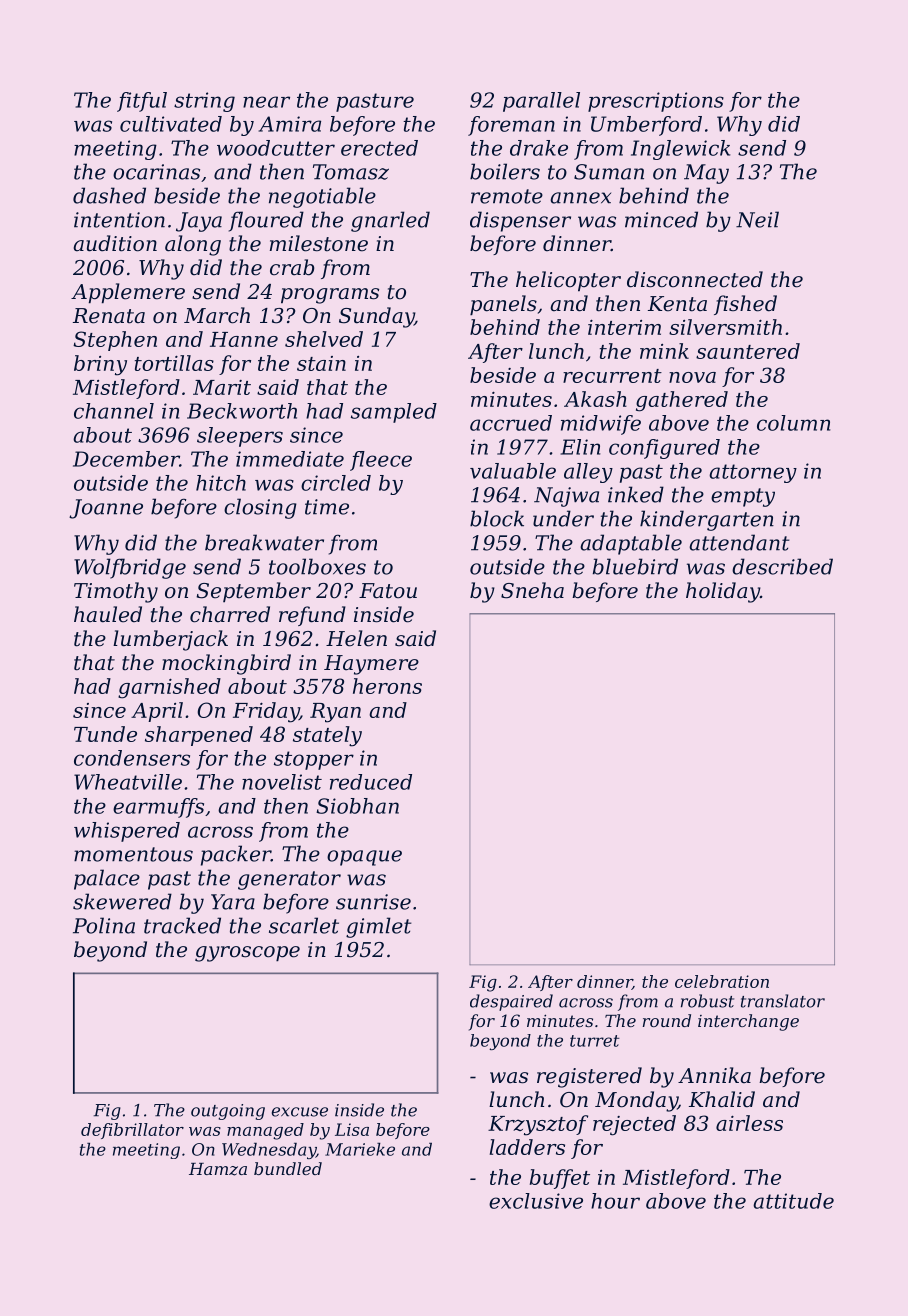  Describe the element at coordinates (204, 102) in the page. I see `string` at that location.
